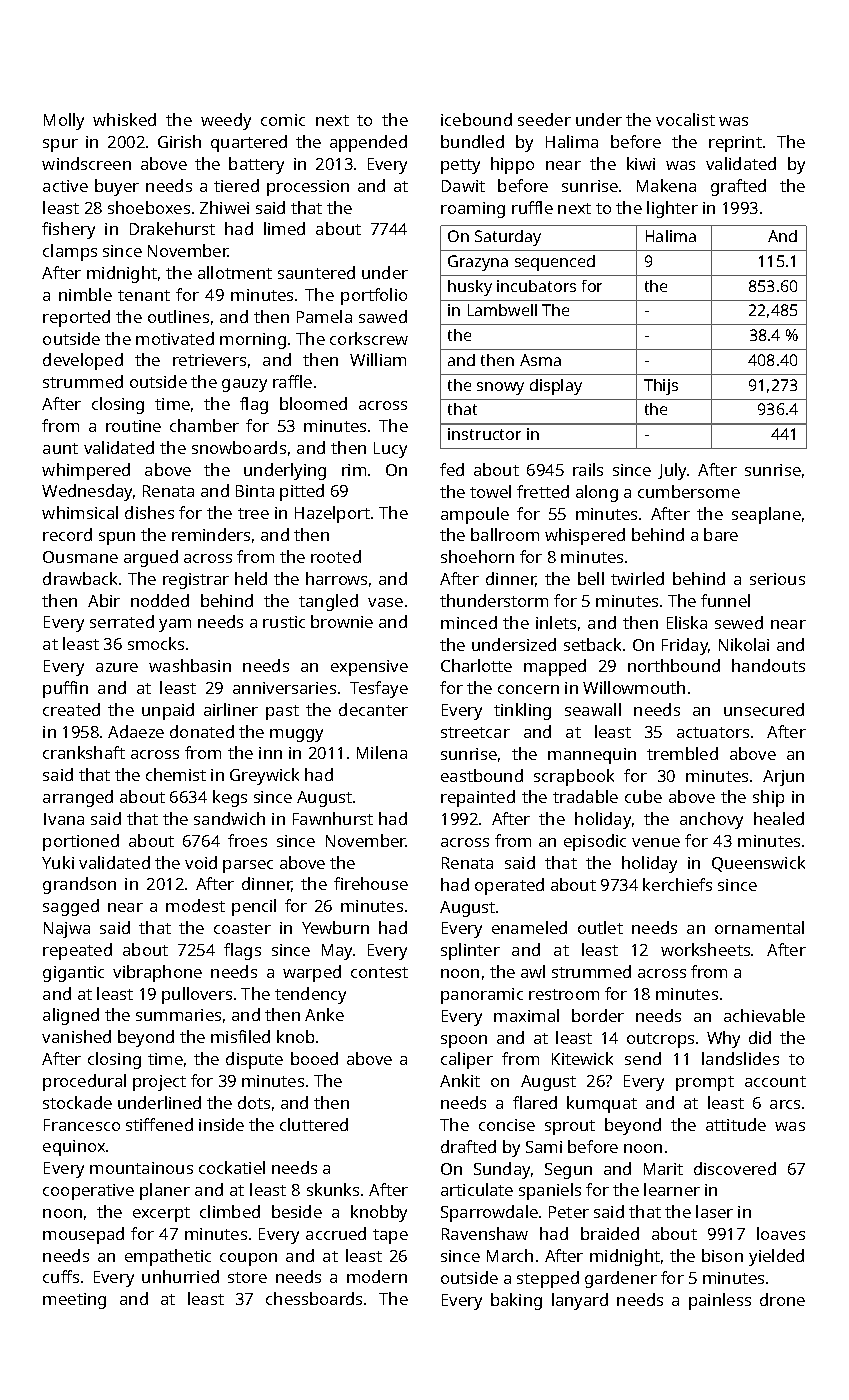 This screenshot has width=849, height=1400. What do you see at coordinates (180, 1276) in the screenshot?
I see `unhurried` at bounding box center [180, 1276].
